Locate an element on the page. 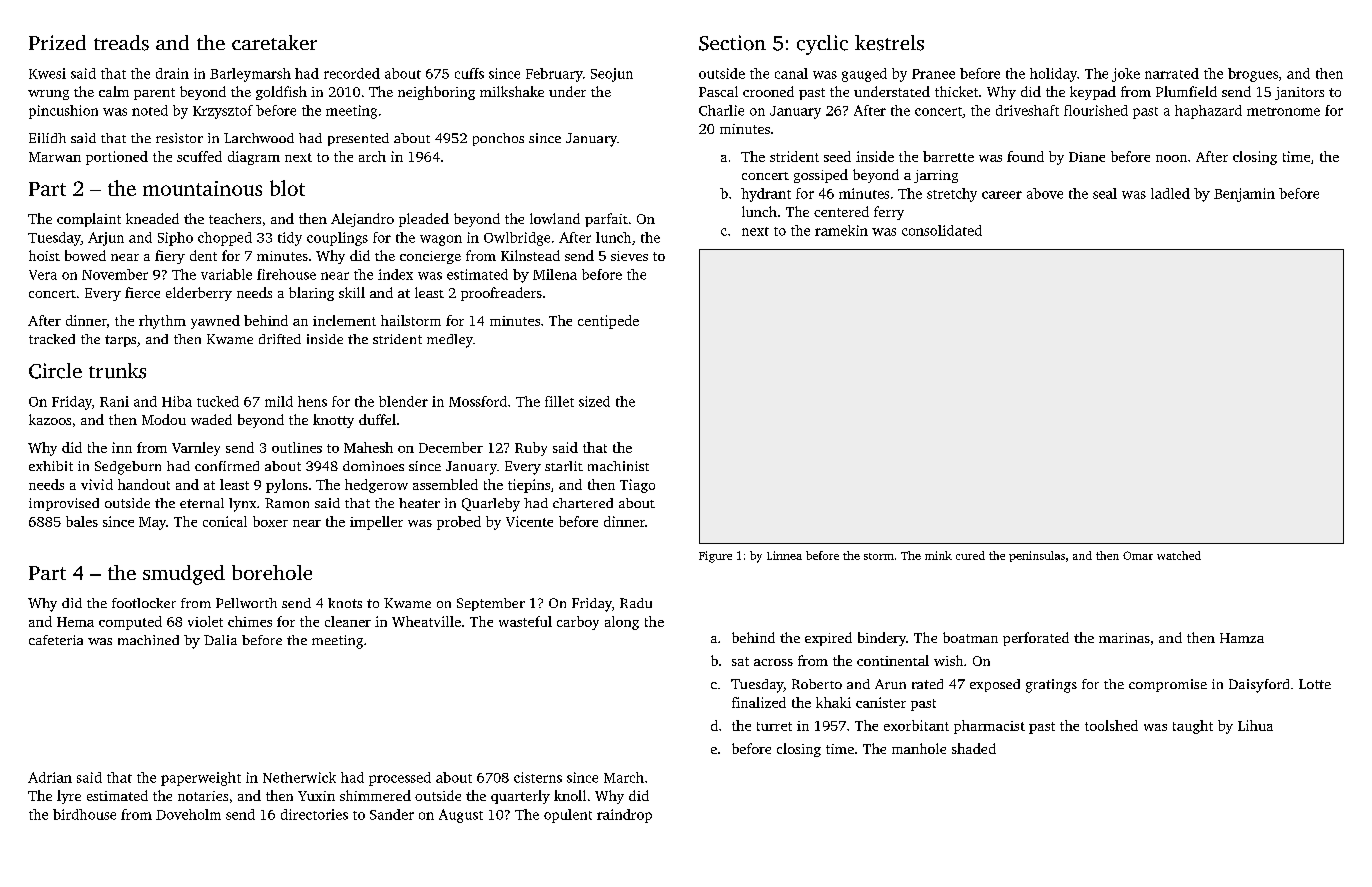 This document has width=1372, height=887. sieves is located at coordinates (629, 256).
